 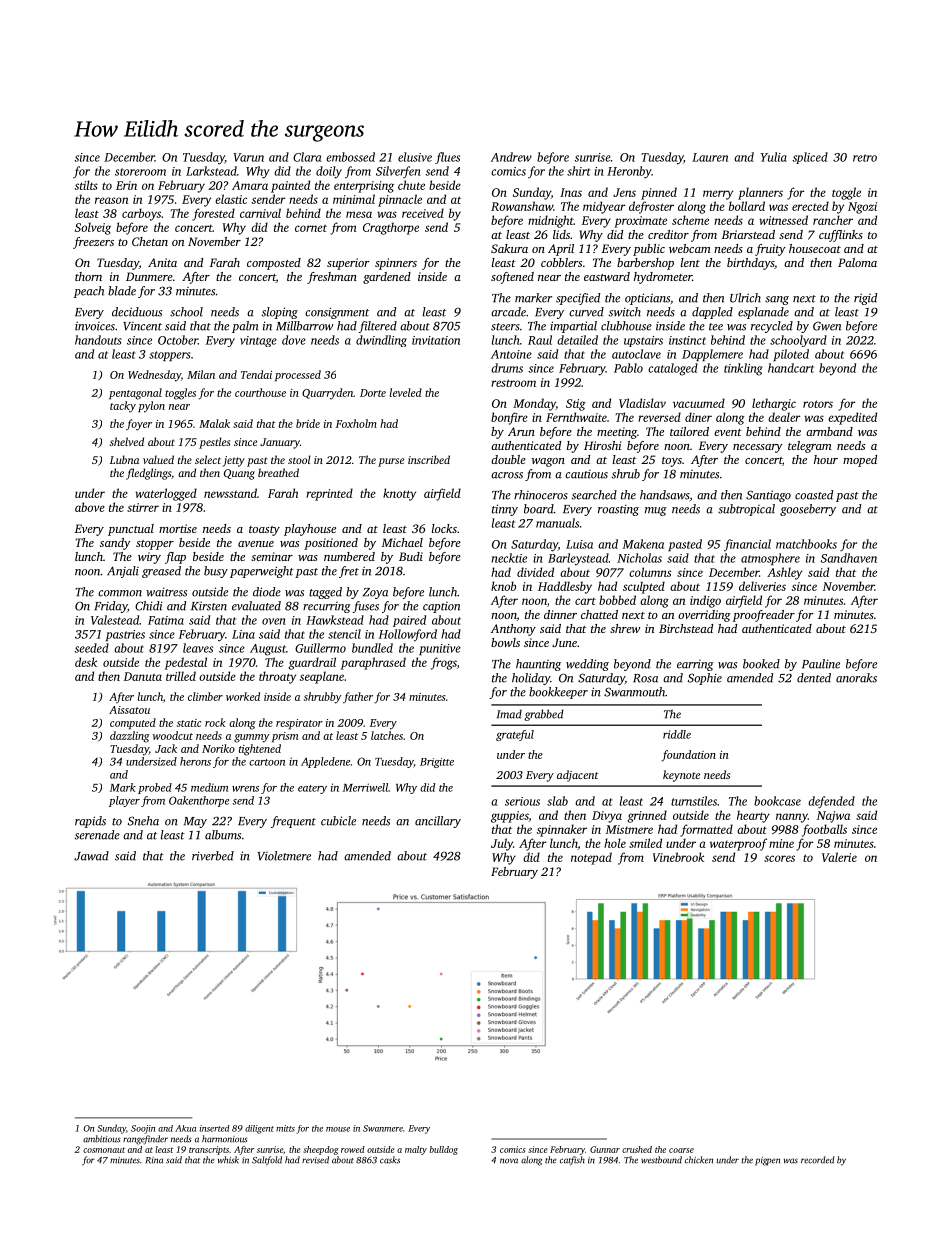 I want to click on gooseberry, so click(x=808, y=510).
